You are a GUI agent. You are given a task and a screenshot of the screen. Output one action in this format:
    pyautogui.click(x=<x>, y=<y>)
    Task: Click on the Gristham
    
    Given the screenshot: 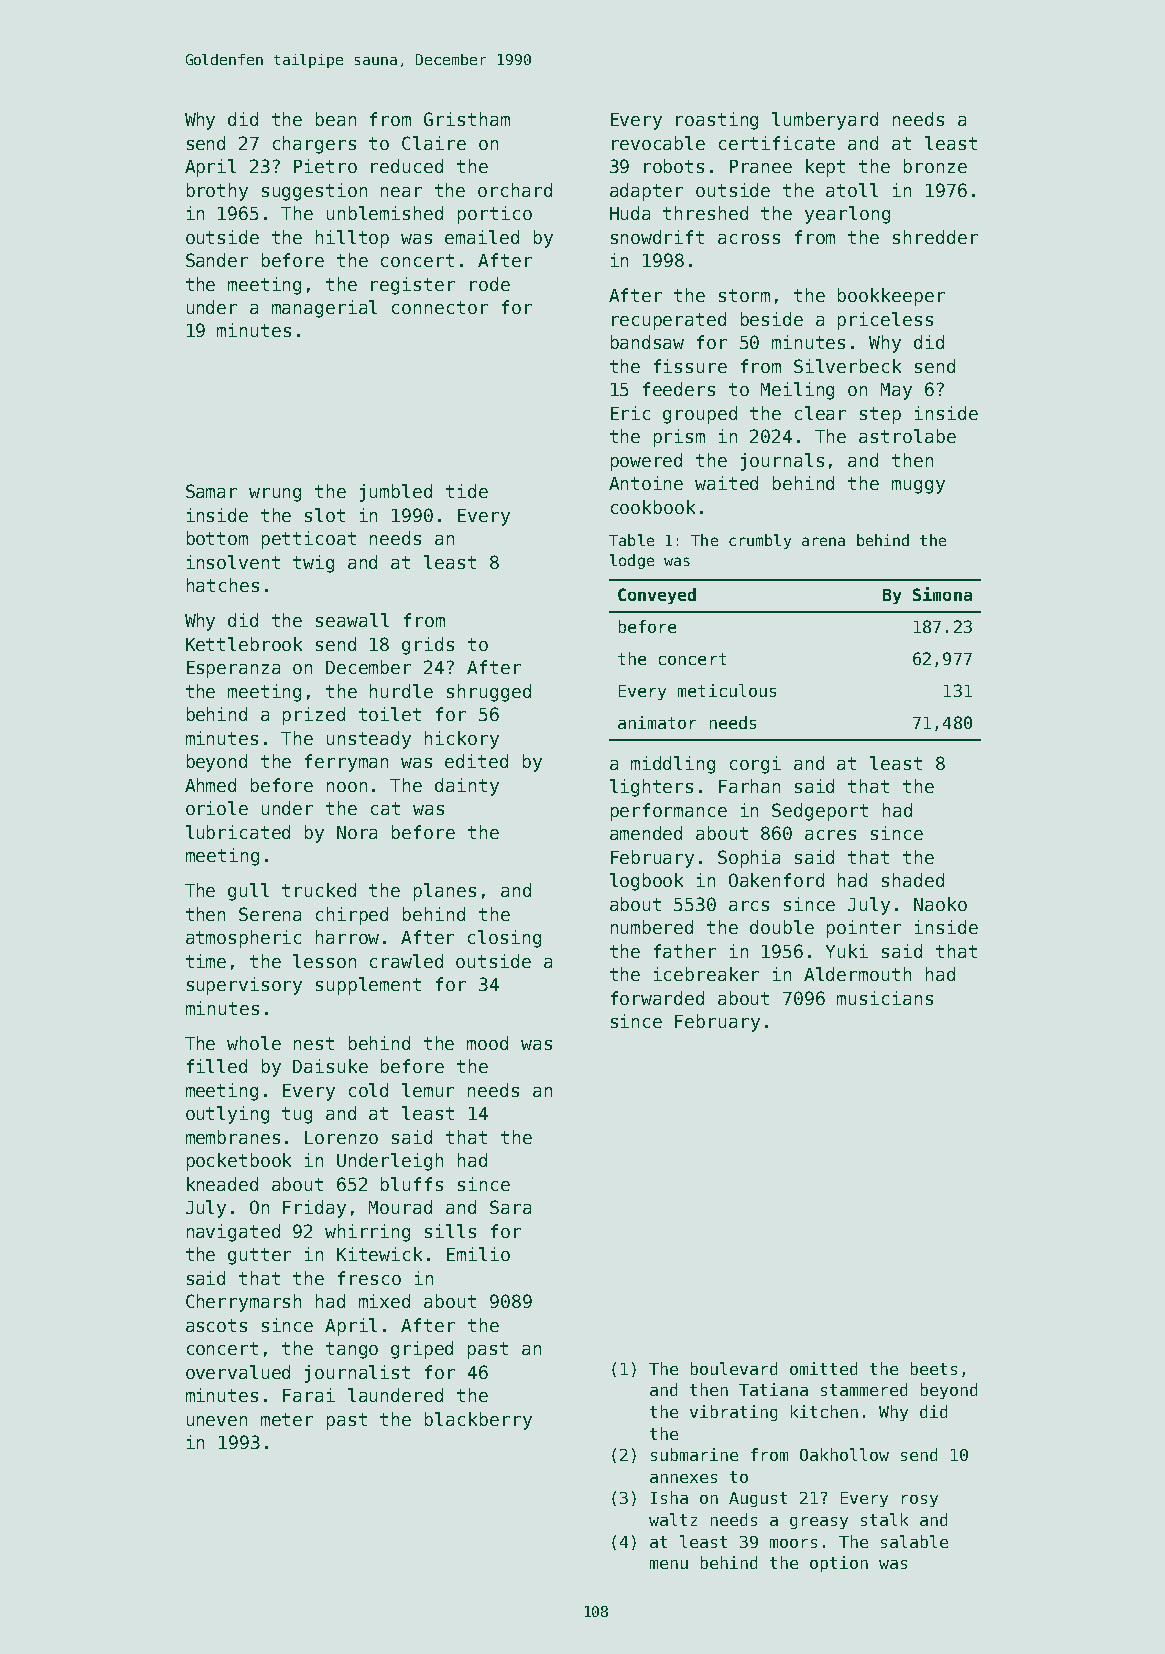 What is the action you would take?
    pyautogui.click(x=467, y=119)
